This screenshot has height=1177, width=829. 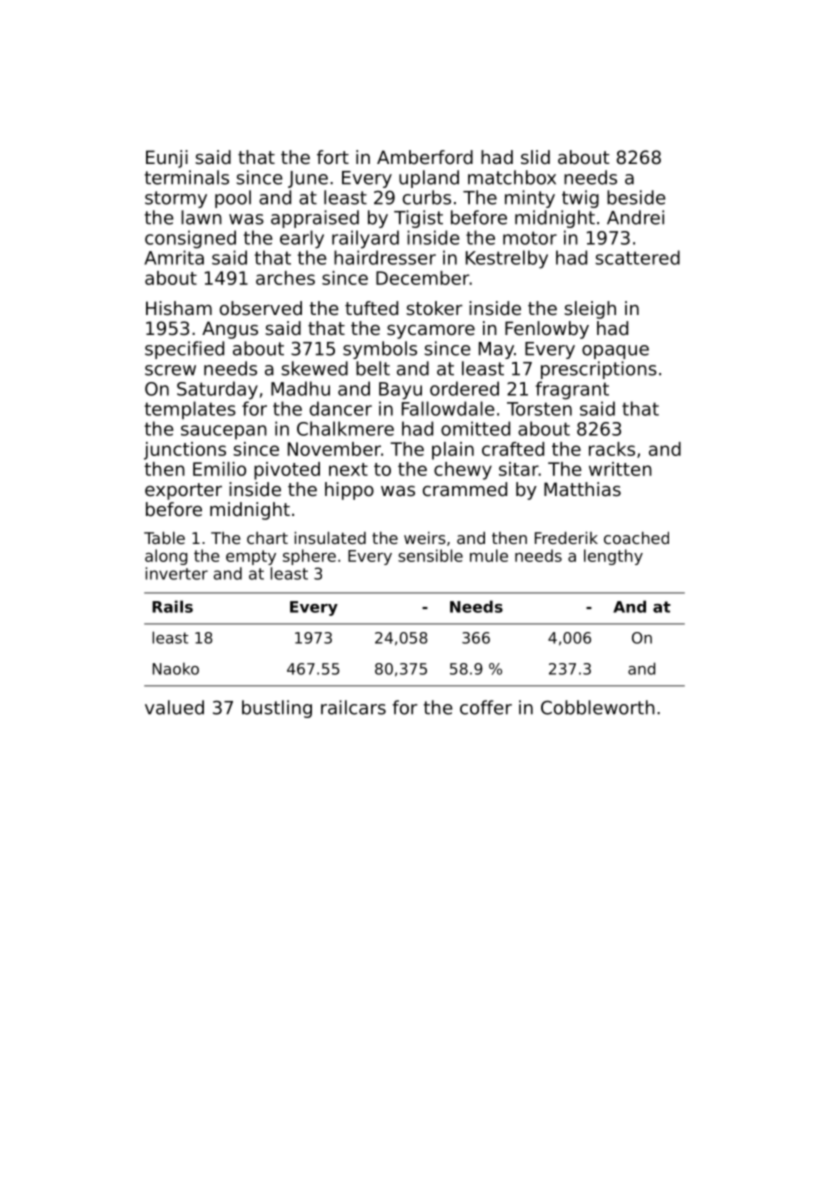 I want to click on lengthy, so click(x=613, y=557).
